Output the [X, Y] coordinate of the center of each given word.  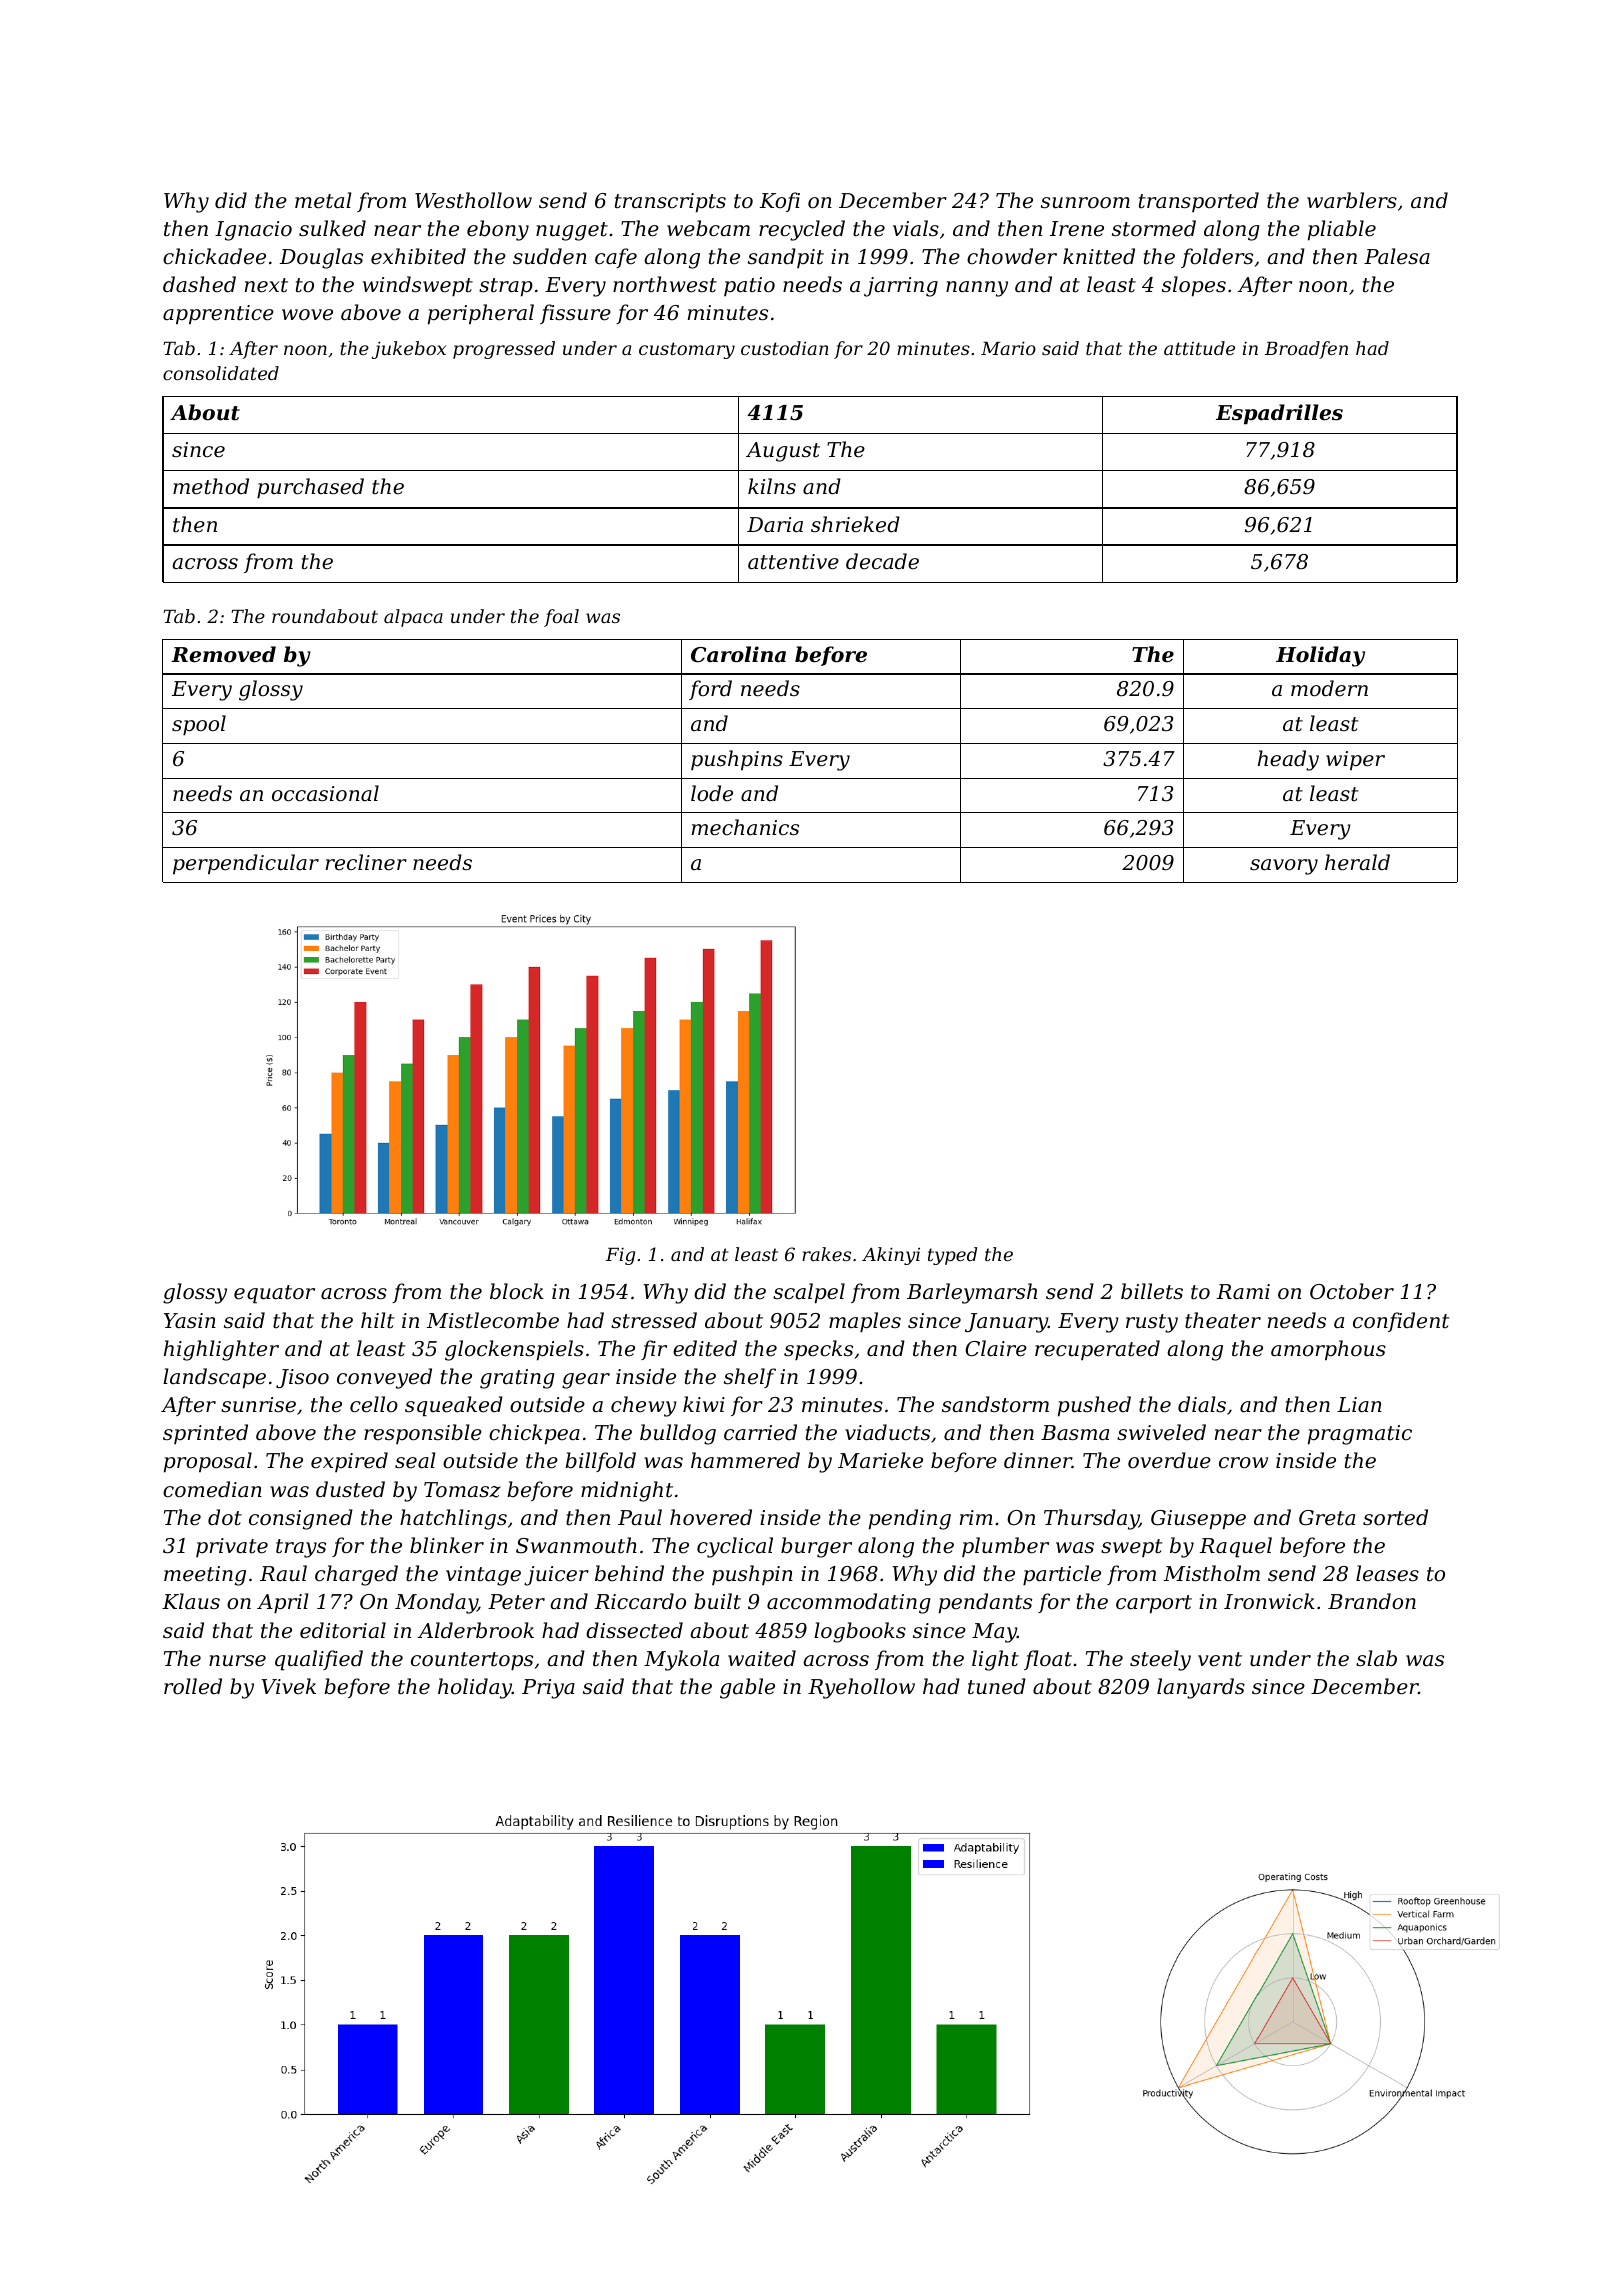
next [266, 285]
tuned [997, 1686]
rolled [193, 1686]
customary [687, 350]
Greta [1327, 1518]
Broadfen [1306, 350]
